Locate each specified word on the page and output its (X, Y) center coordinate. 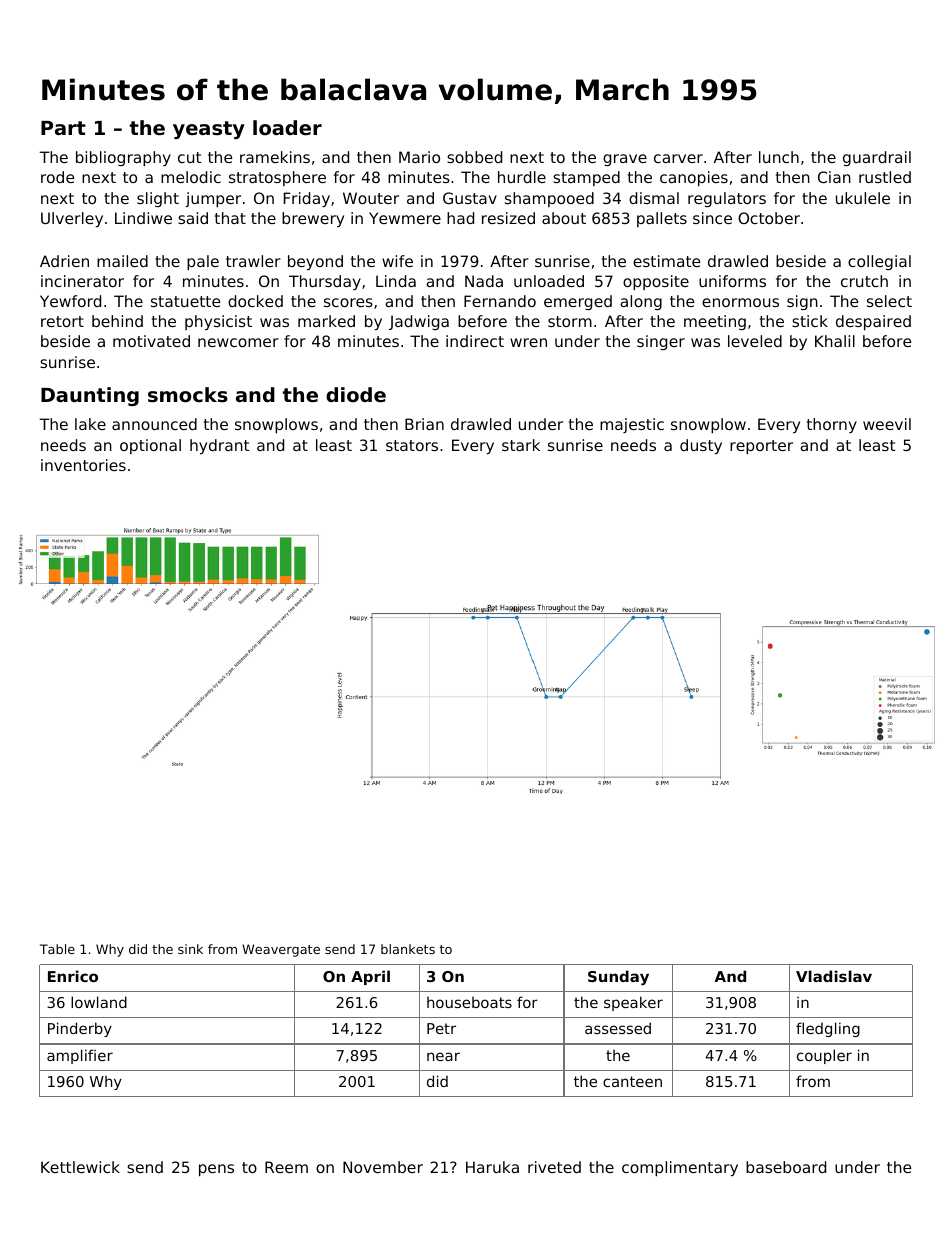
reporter (761, 447)
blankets (408, 949)
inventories (83, 465)
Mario (419, 157)
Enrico (73, 976)
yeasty (209, 130)
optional (150, 446)
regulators (727, 199)
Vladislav (834, 976)
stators (412, 445)
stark (521, 445)
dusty (701, 446)
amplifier (80, 1056)
